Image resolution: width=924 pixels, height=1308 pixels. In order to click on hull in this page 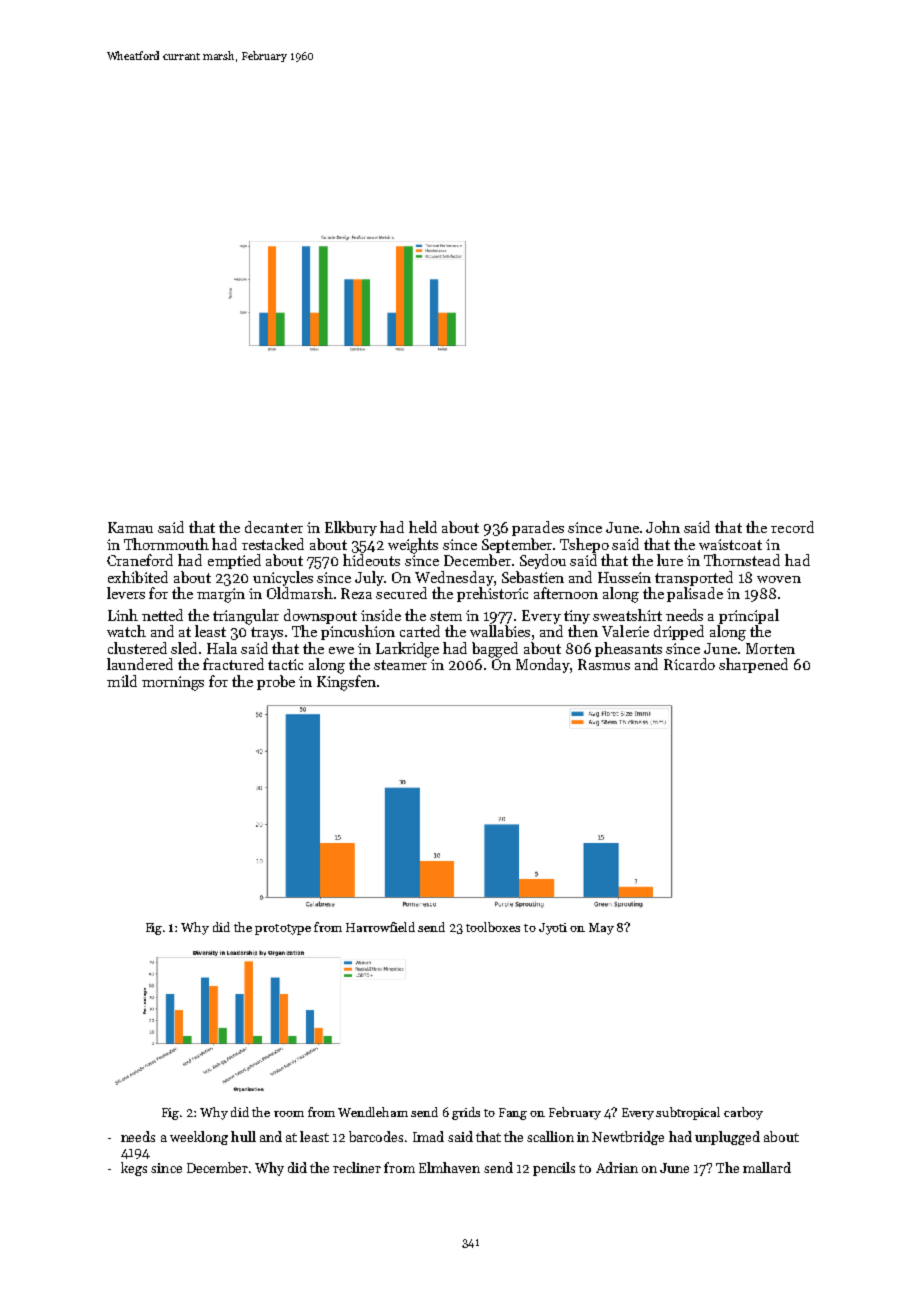, I will do `click(243, 1136)`.
